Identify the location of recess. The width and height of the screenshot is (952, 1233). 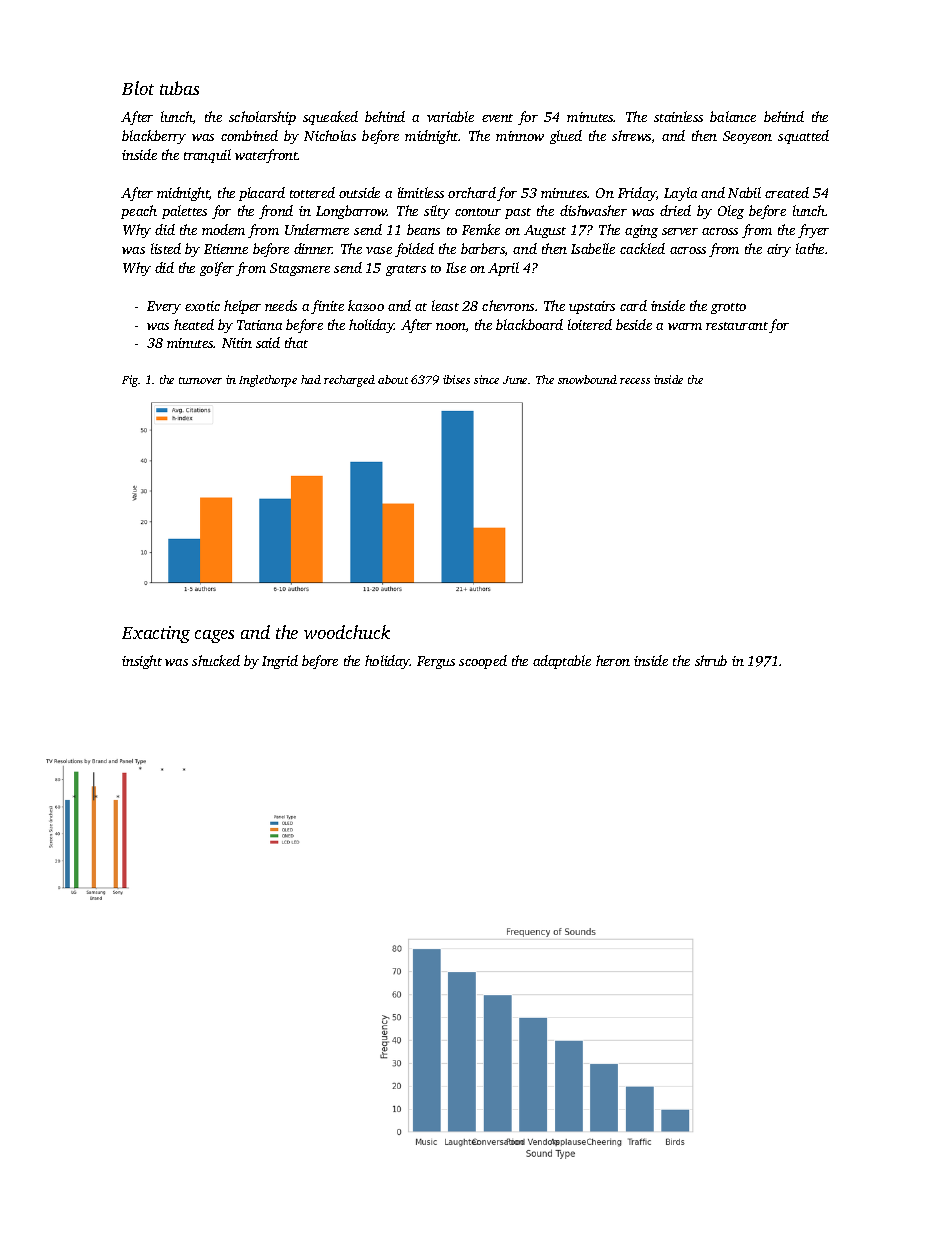
(635, 381).
